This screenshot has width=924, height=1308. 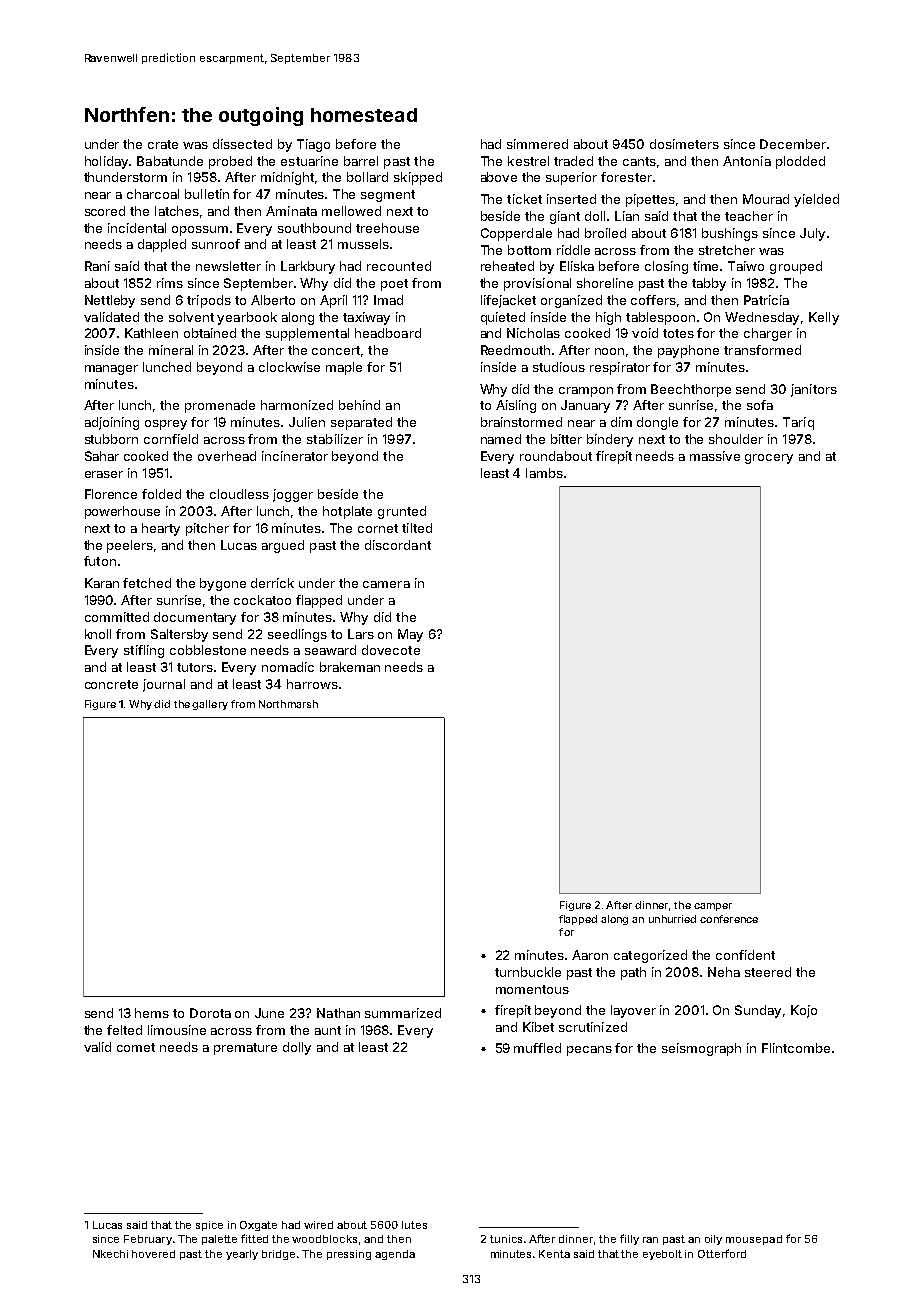 I want to click on simmered, so click(x=537, y=144).
